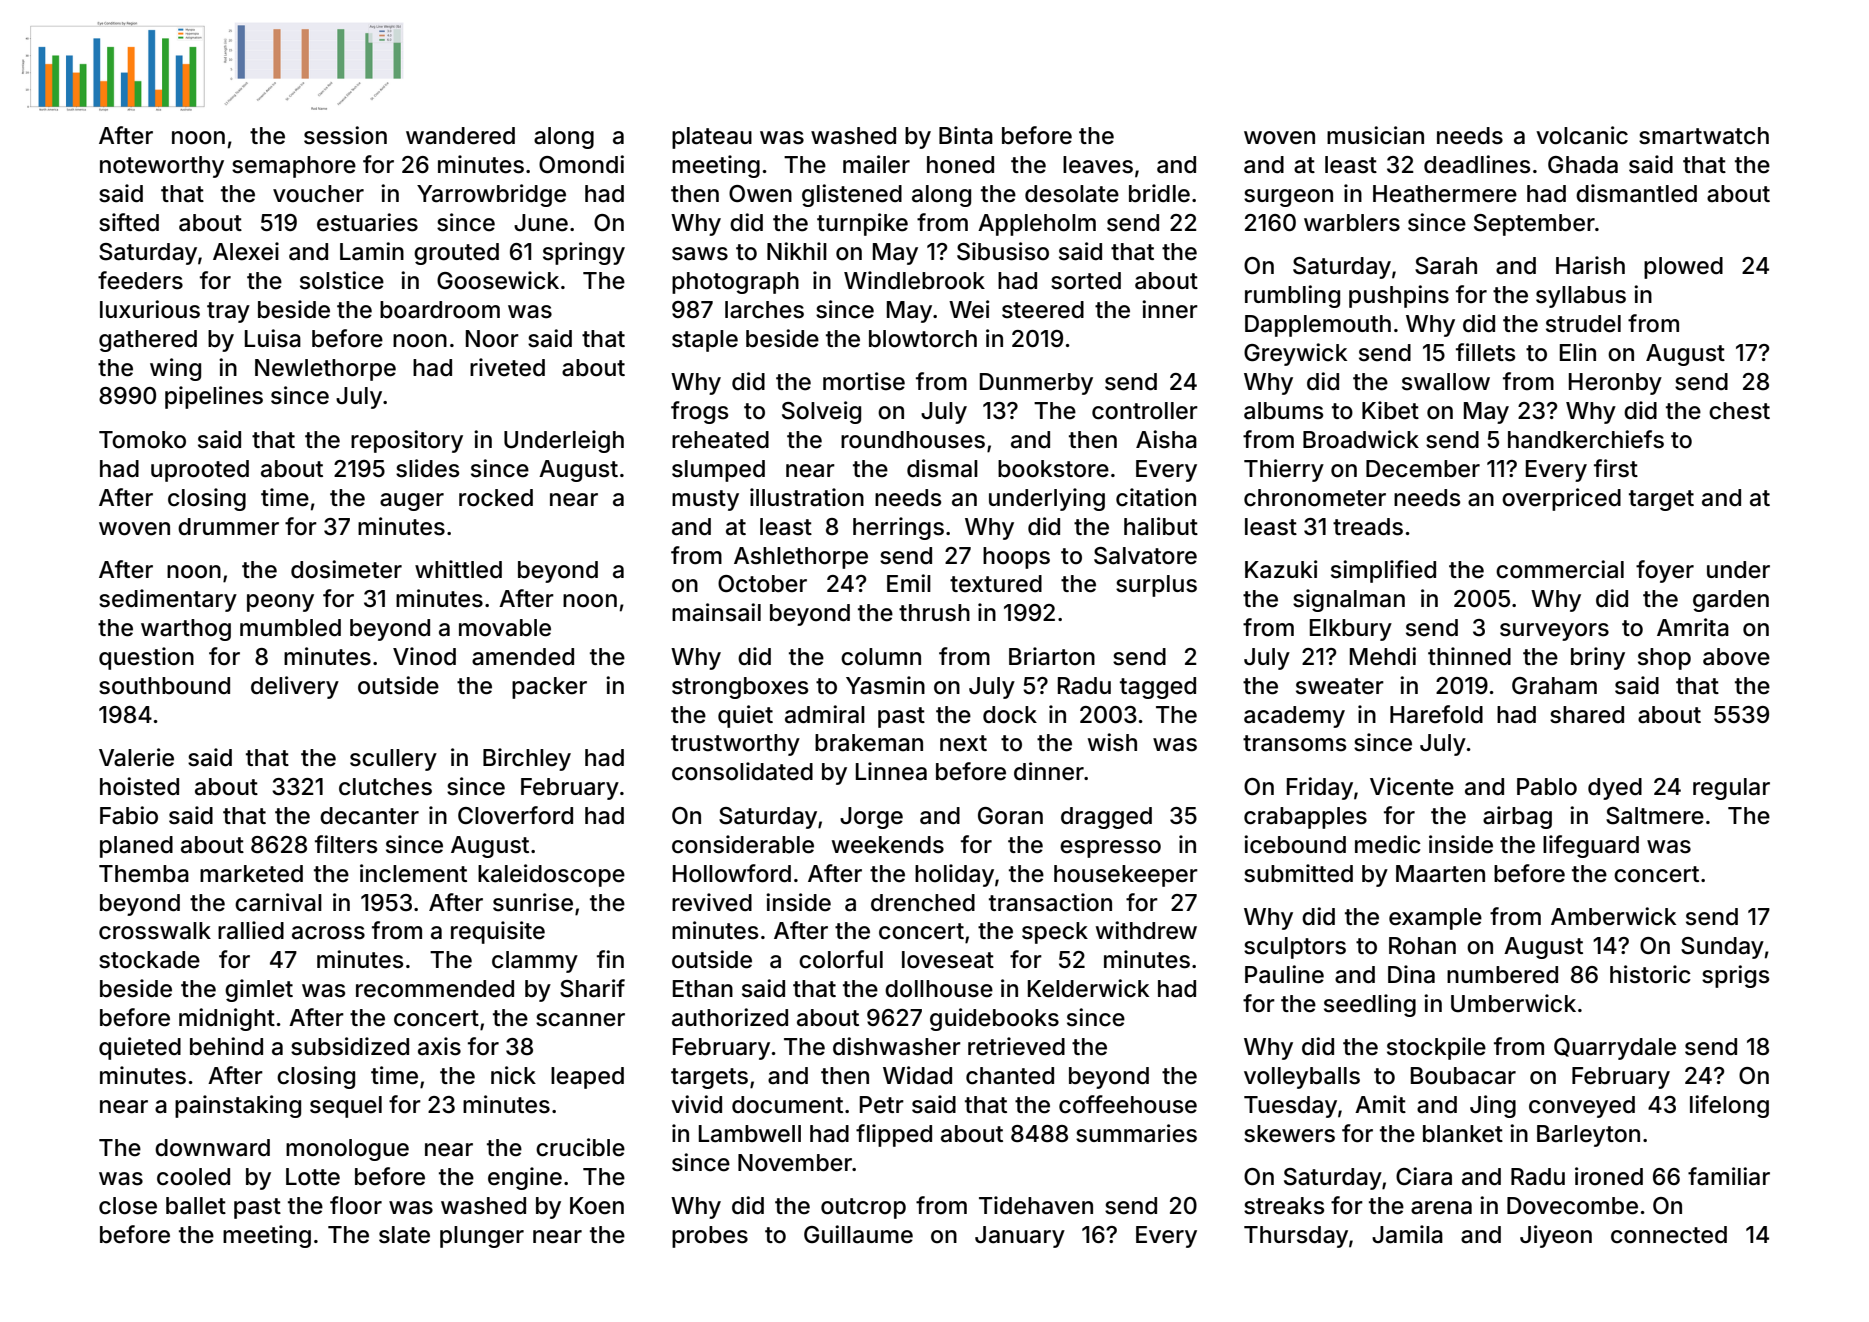 The height and width of the screenshot is (1322, 1869). Describe the element at coordinates (404, 1235) in the screenshot. I see `slate` at that location.
